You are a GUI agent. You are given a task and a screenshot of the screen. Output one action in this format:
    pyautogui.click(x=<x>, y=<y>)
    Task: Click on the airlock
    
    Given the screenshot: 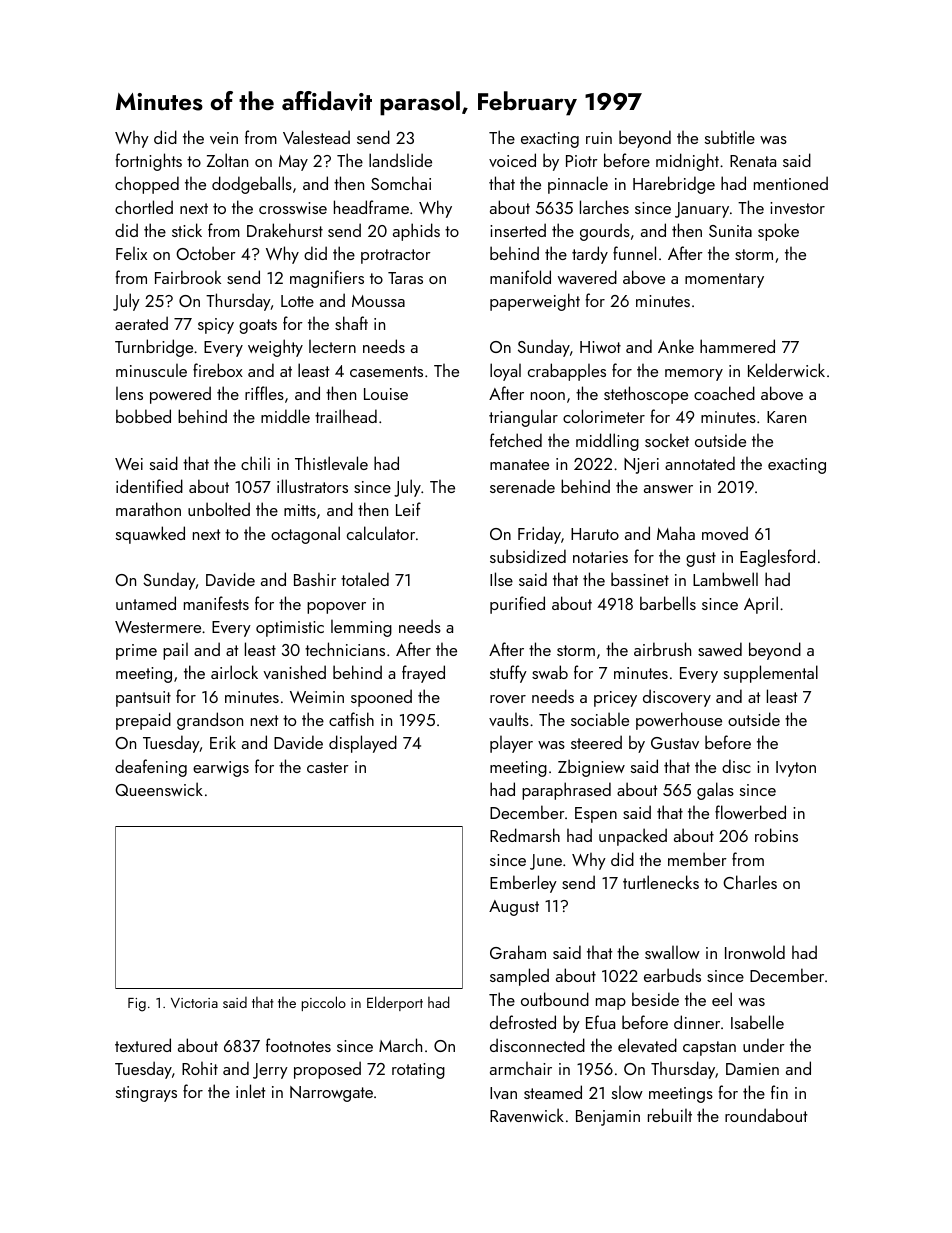 What is the action you would take?
    pyautogui.click(x=234, y=672)
